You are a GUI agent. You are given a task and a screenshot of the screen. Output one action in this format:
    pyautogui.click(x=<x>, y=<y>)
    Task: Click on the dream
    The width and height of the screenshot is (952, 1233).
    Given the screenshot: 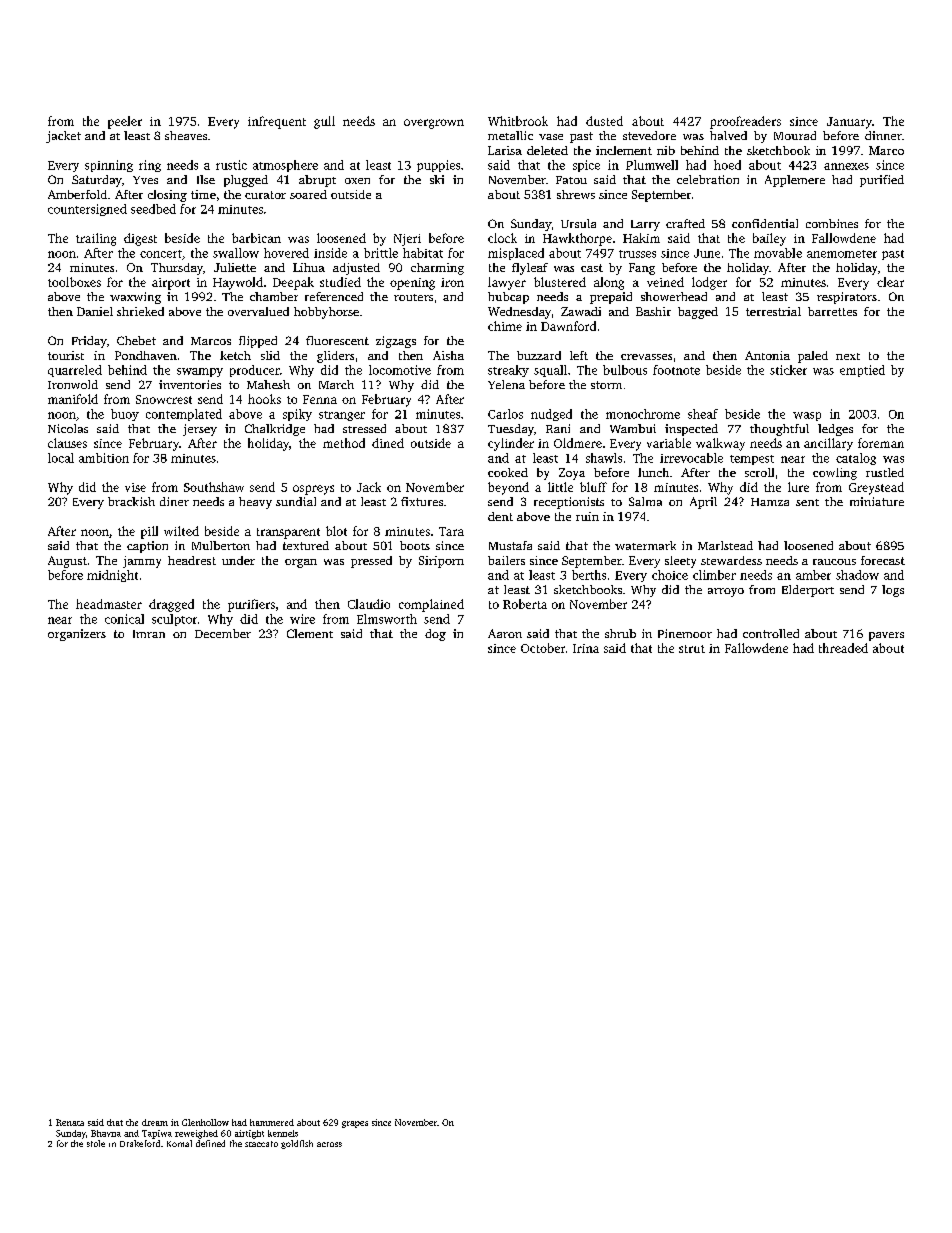 What is the action you would take?
    pyautogui.click(x=155, y=1122)
